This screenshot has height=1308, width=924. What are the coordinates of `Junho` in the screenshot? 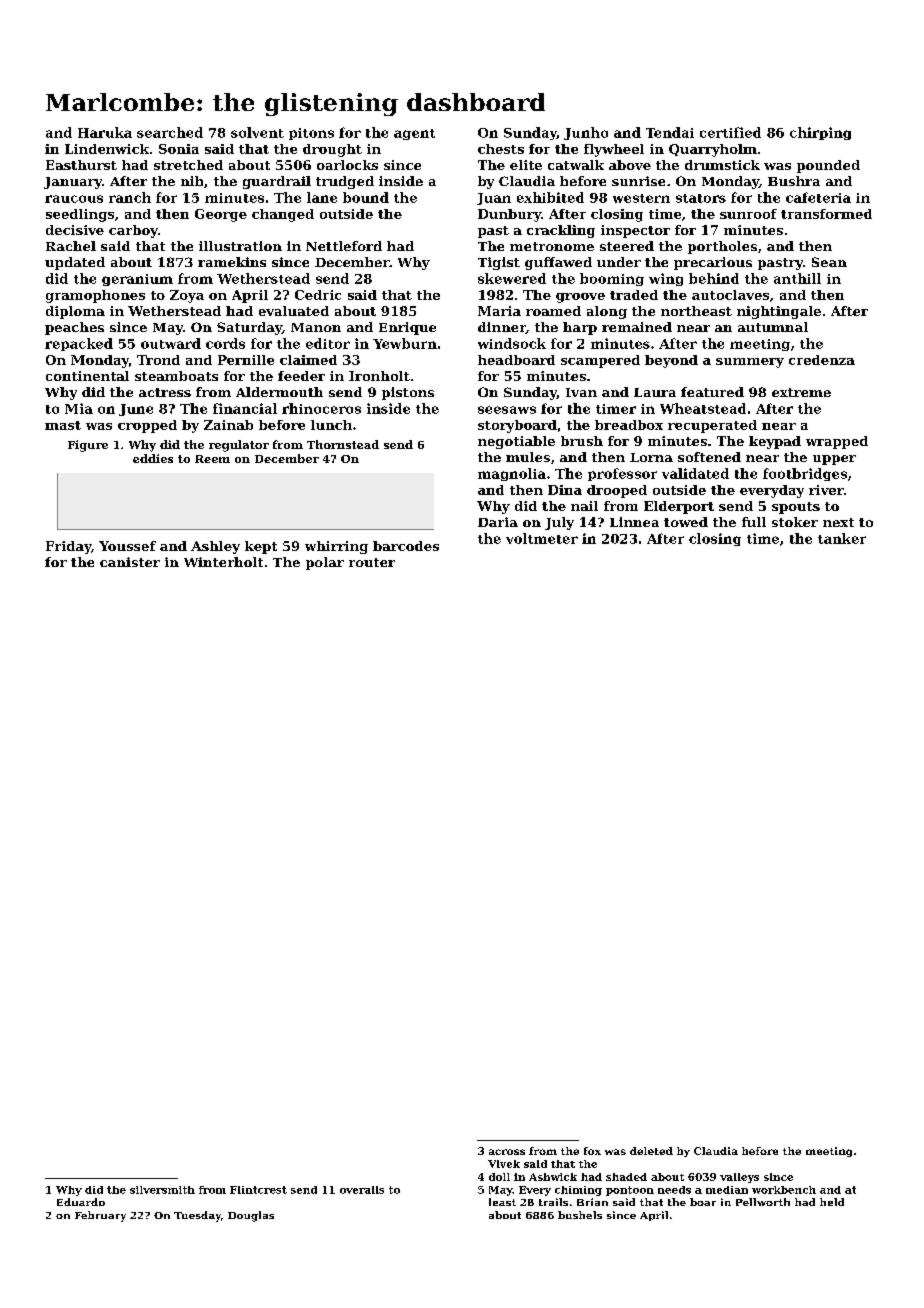 It's located at (586, 133).
